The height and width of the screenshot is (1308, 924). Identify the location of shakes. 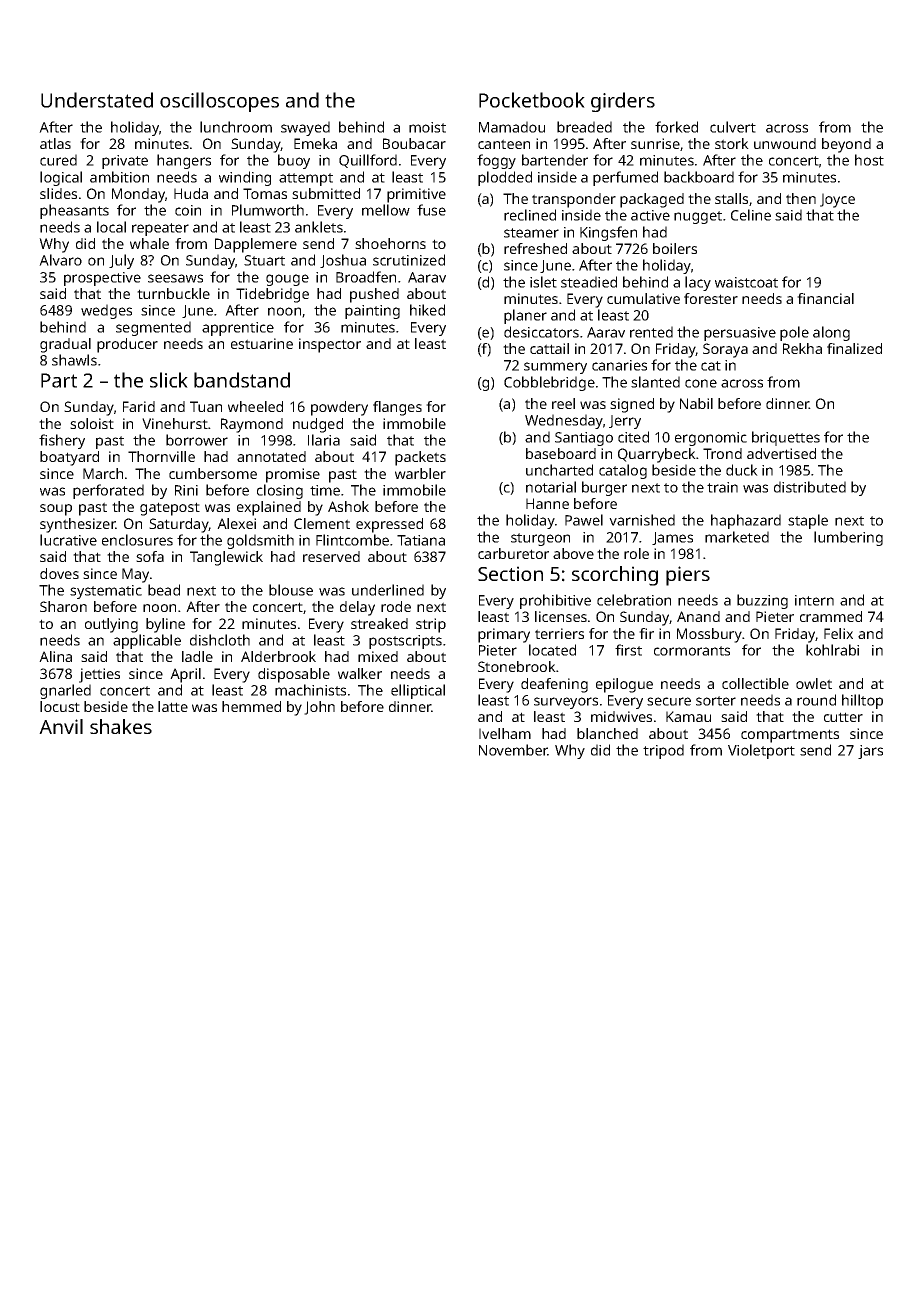
(121, 726).
